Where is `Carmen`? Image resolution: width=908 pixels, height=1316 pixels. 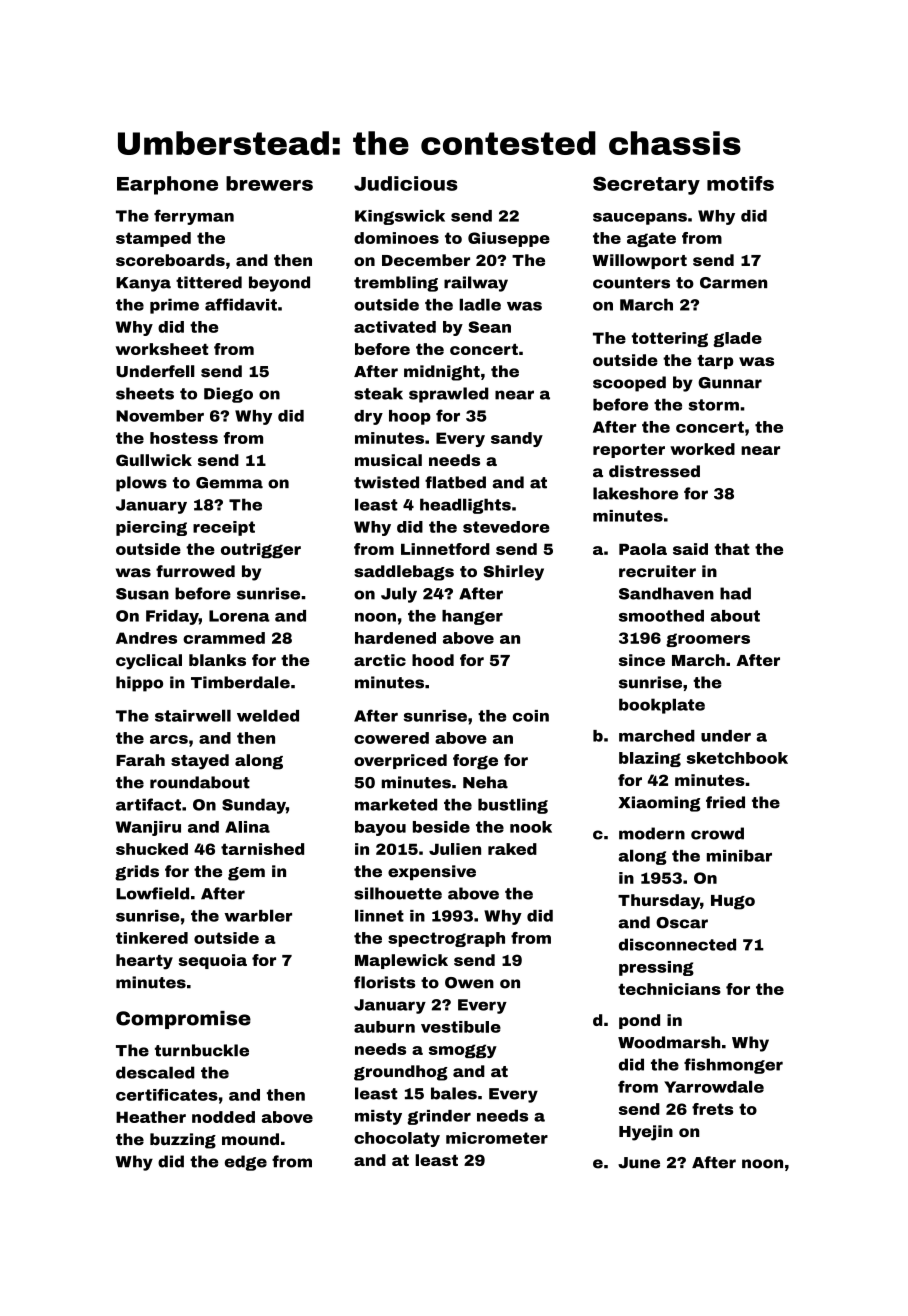 Carmen is located at coordinates (733, 283).
